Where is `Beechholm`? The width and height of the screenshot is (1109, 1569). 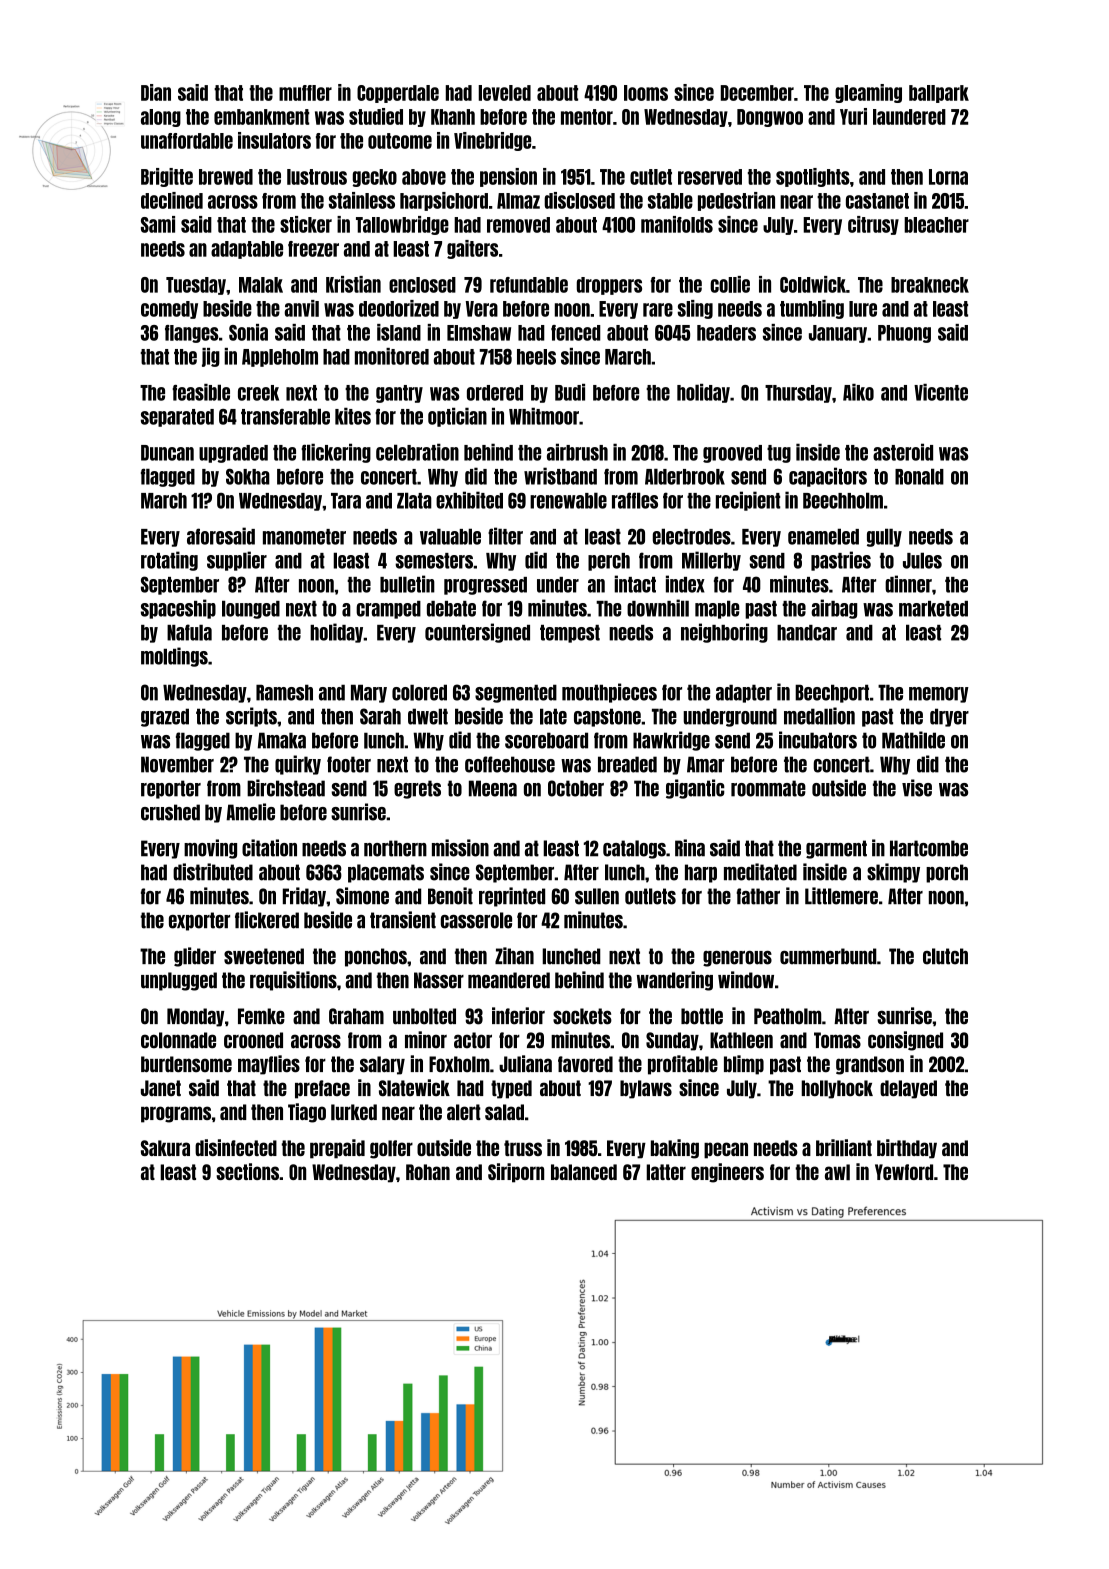 Beechholm is located at coordinates (843, 500).
